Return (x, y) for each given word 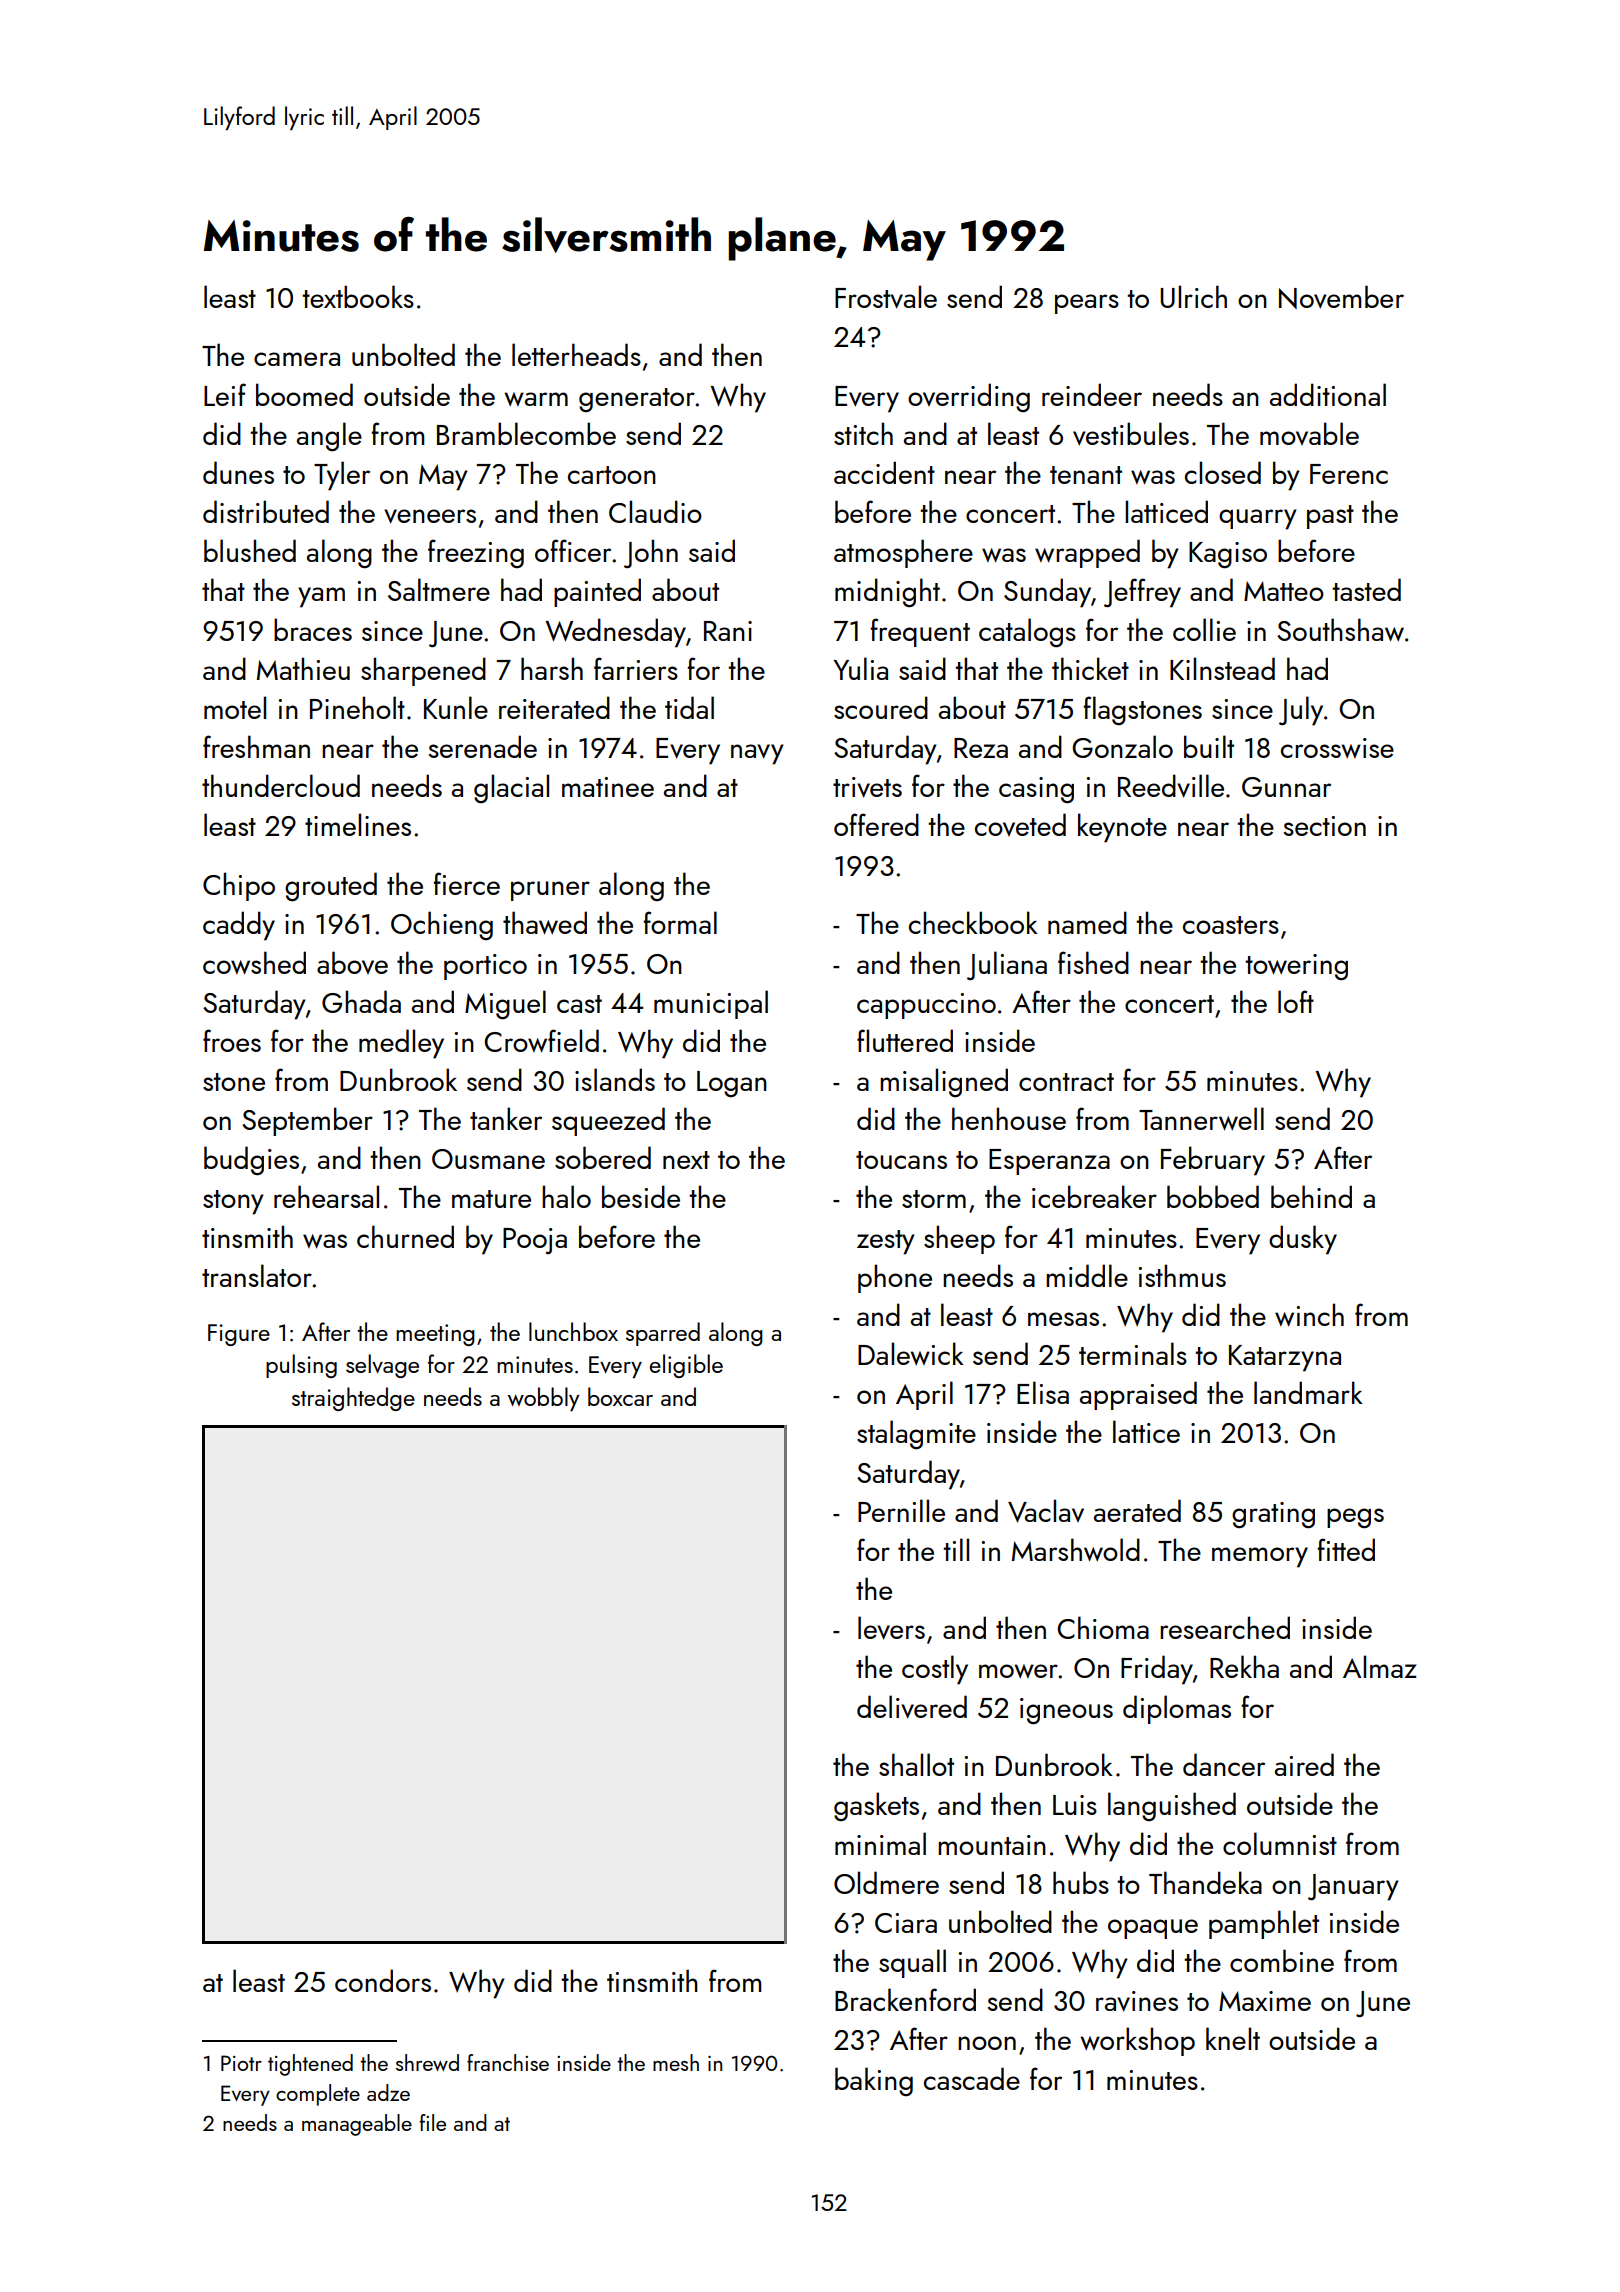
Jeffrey (1142, 593)
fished (1093, 962)
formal (680, 922)
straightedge (353, 1399)
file (433, 2122)
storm (934, 1199)
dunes (238, 472)
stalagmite (916, 1435)
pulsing (301, 1366)
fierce (466, 883)
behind (1311, 1196)
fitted (1346, 1549)
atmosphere (903, 553)
